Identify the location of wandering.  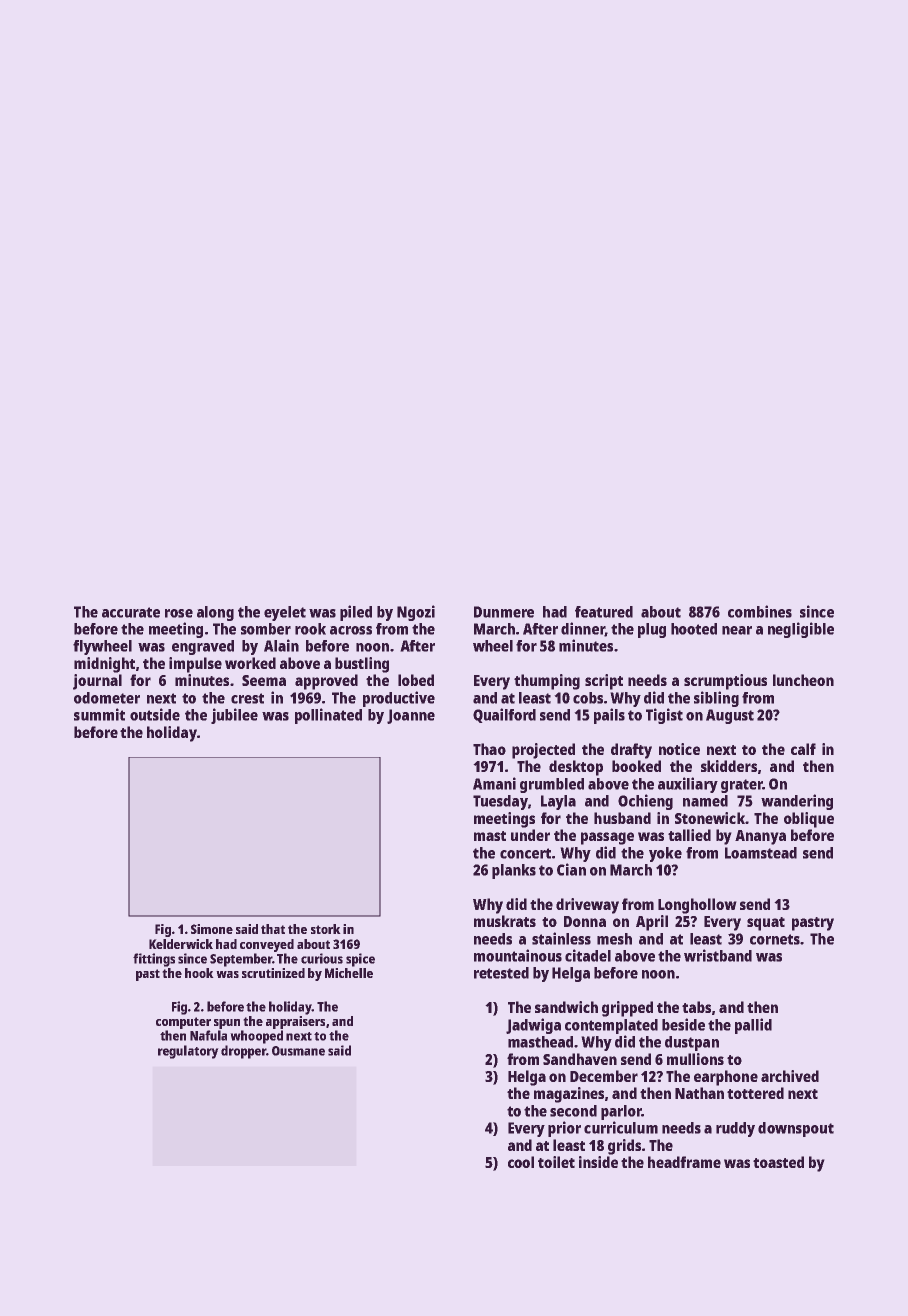
(797, 802).
